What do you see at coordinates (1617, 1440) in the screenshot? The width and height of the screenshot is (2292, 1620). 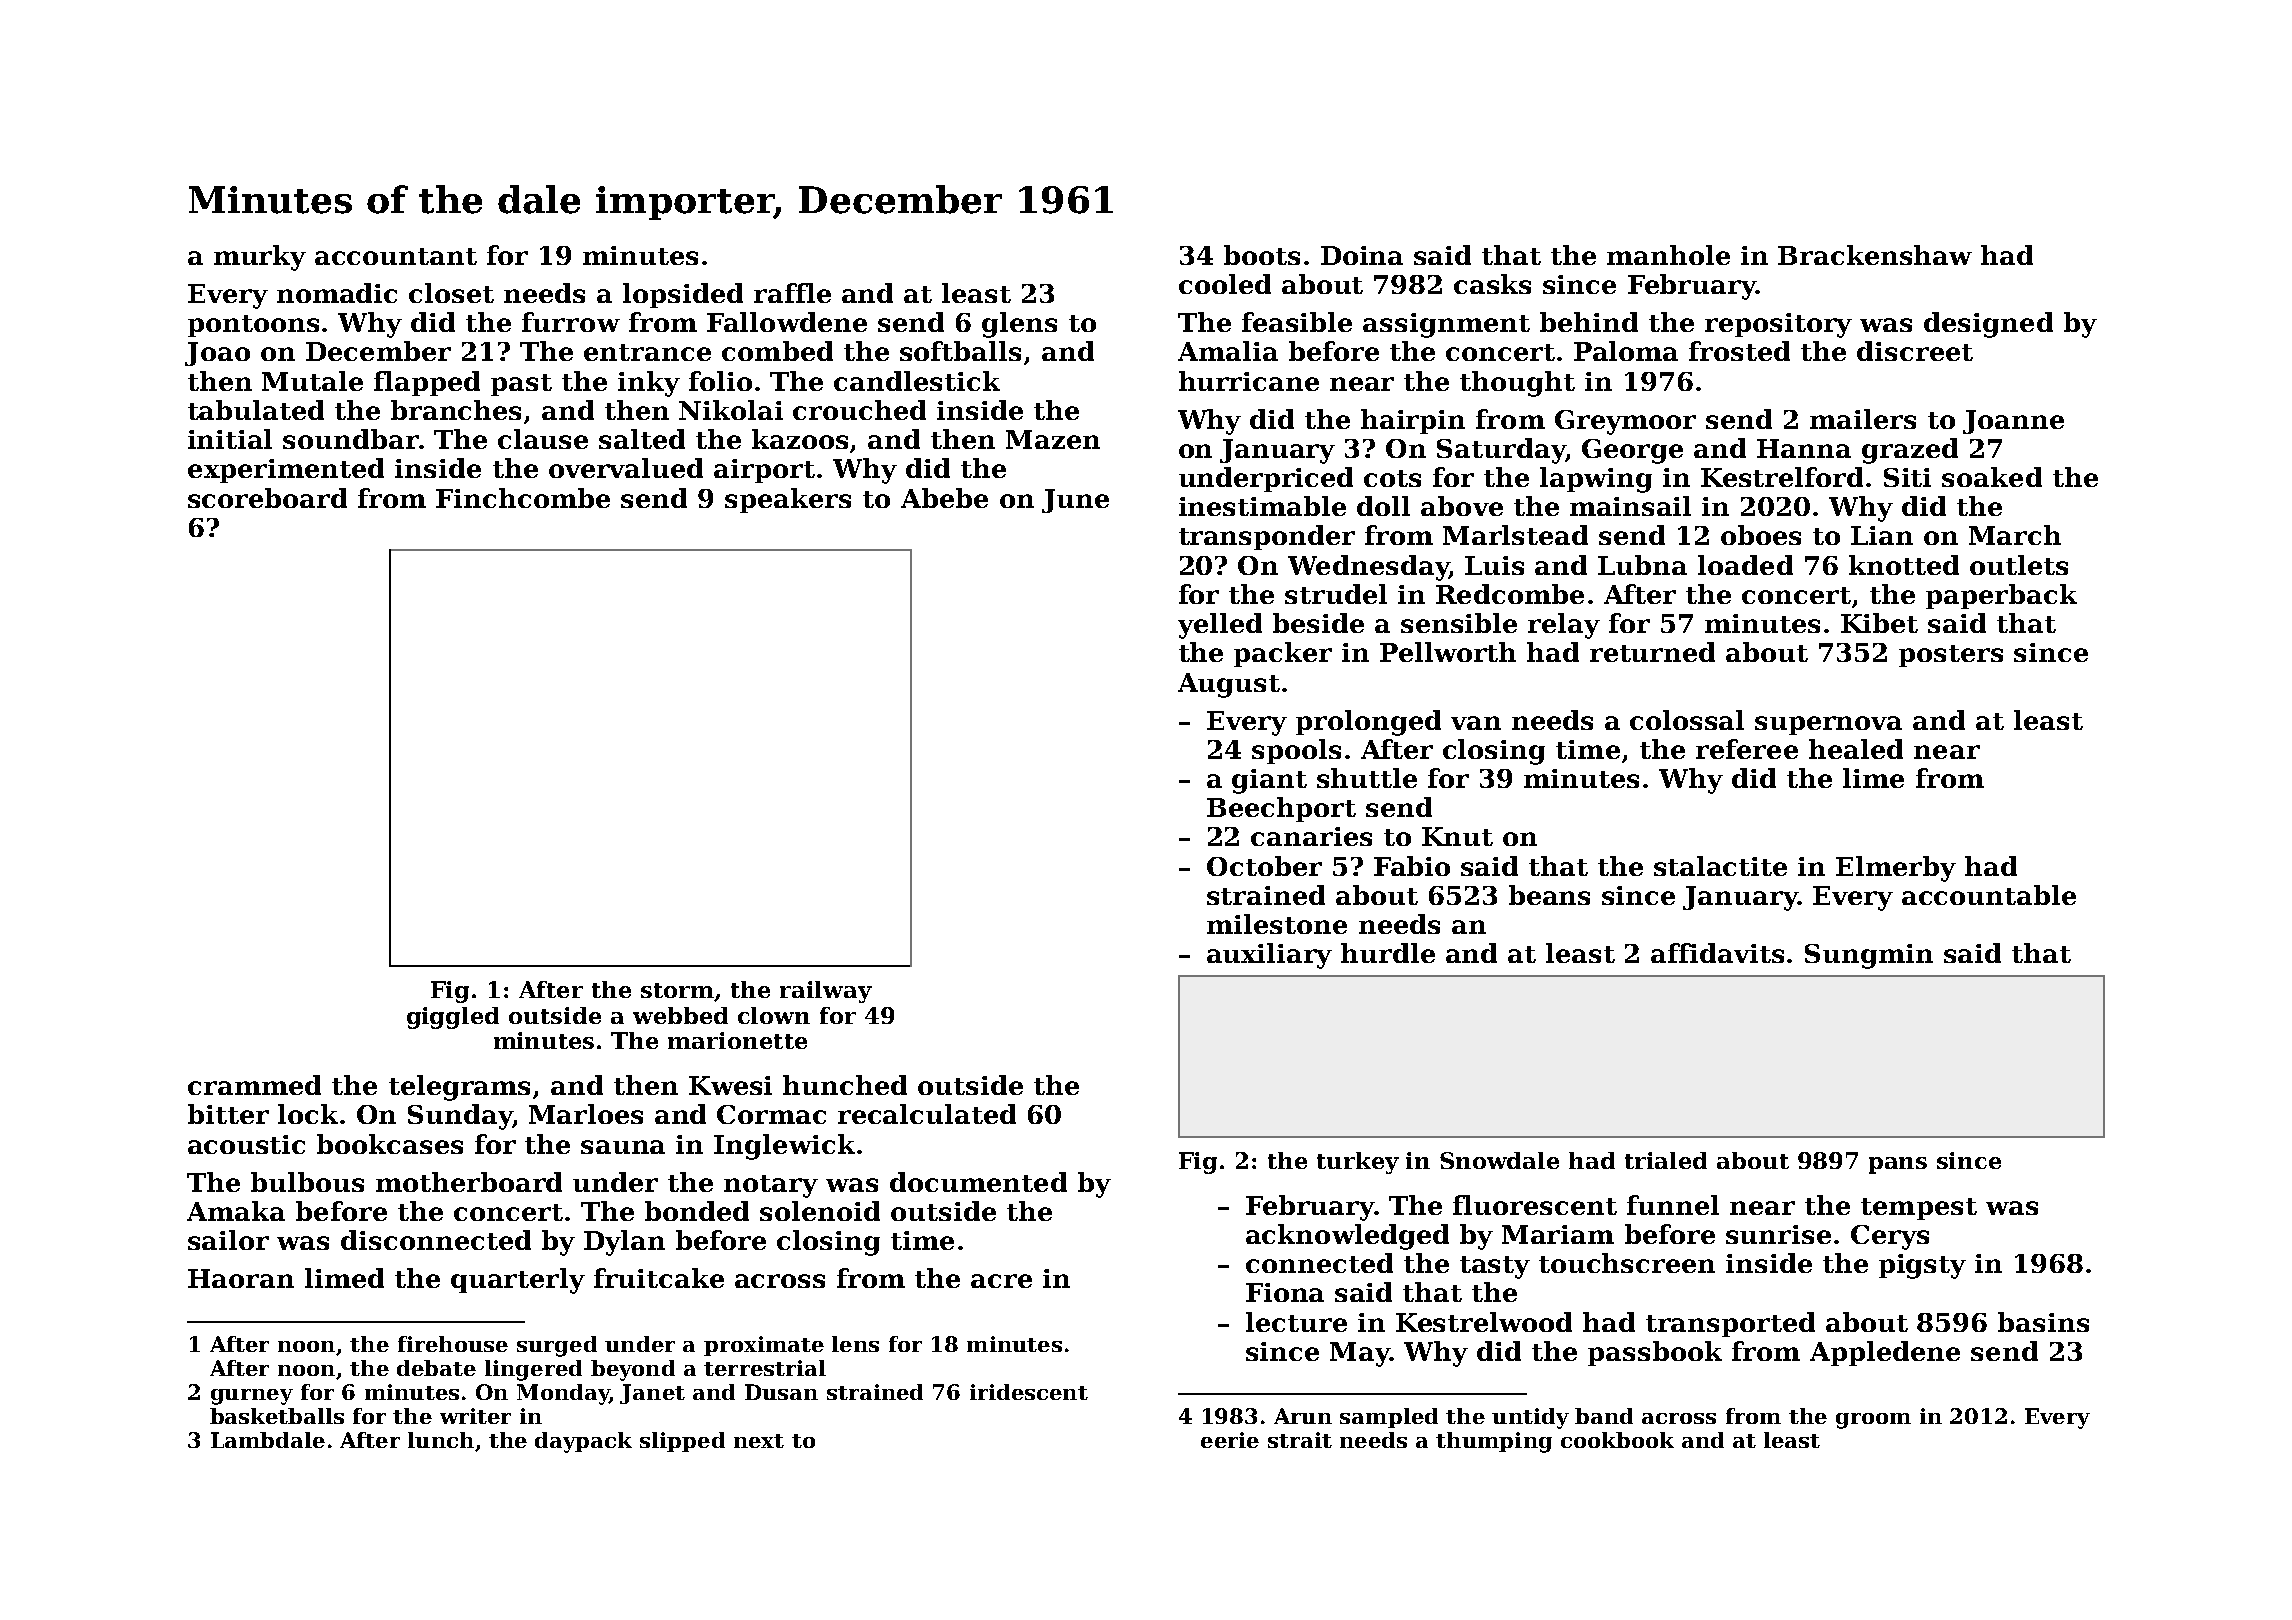 I see `cookbook` at bounding box center [1617, 1440].
